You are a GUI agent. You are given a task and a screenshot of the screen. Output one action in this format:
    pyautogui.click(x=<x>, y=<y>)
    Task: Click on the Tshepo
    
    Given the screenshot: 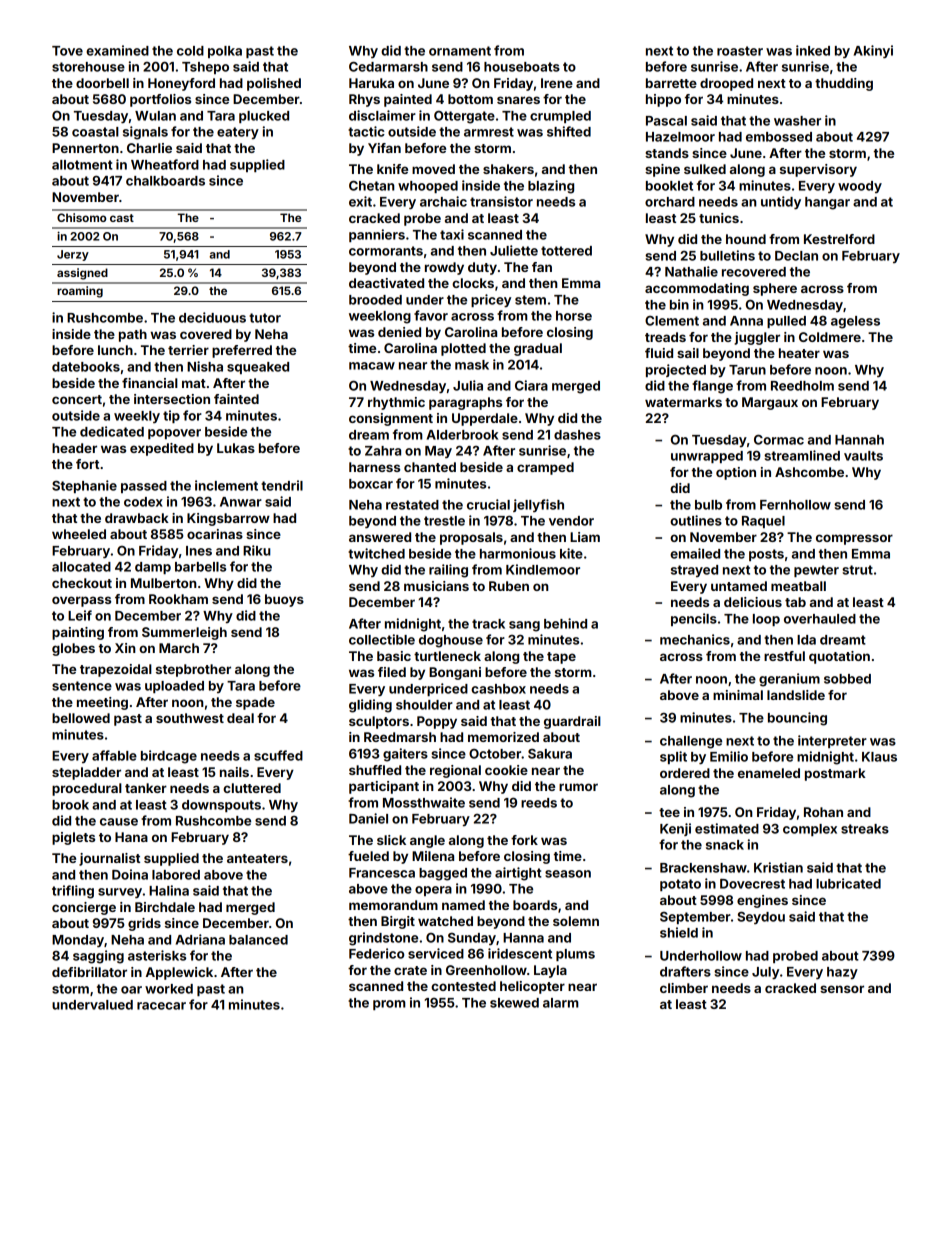 What is the action you would take?
    pyautogui.click(x=205, y=68)
